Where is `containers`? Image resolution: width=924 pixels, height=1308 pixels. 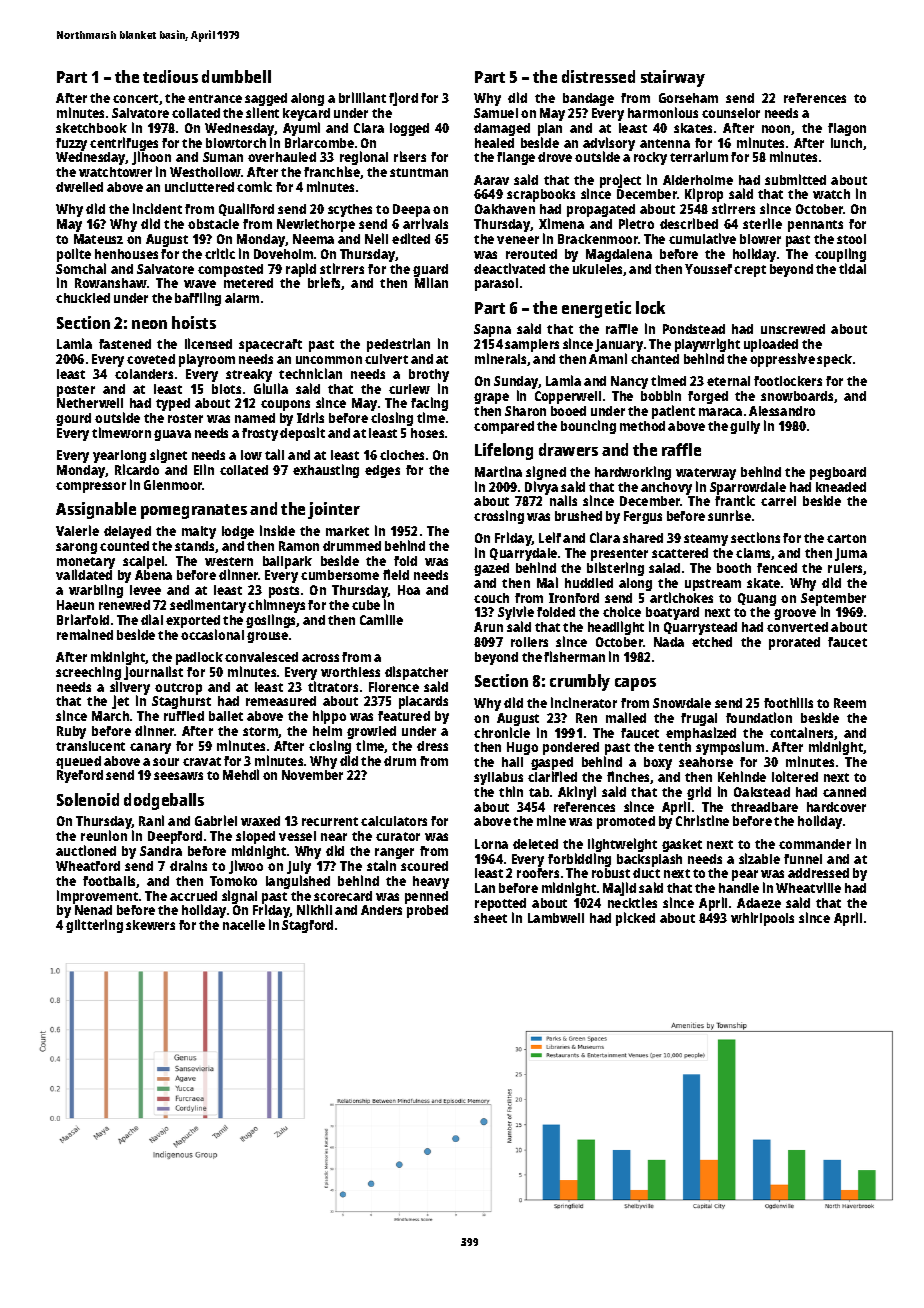 containers is located at coordinates (802, 733).
